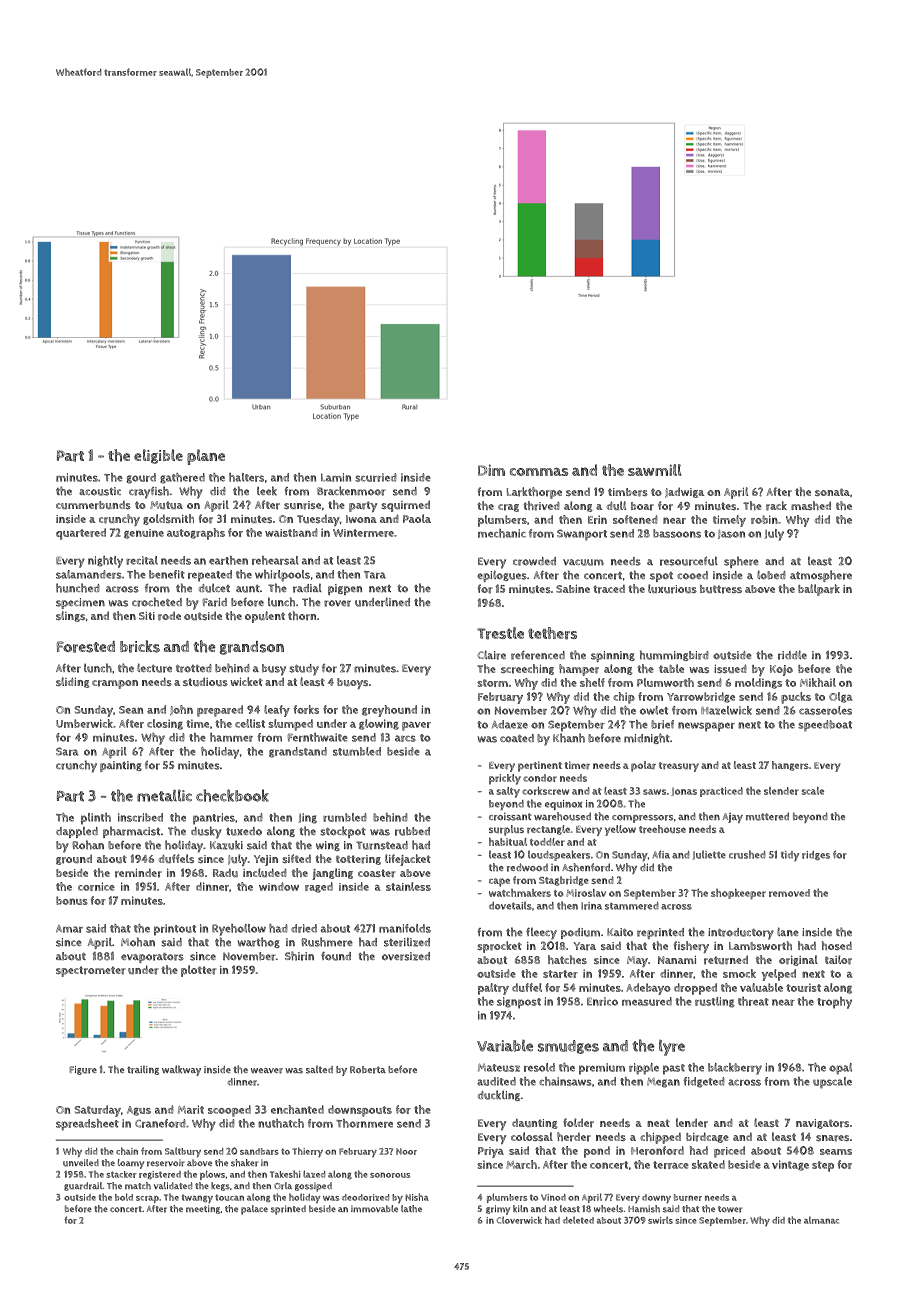  Describe the element at coordinates (499, 947) in the image. I see `sprocket` at that location.
